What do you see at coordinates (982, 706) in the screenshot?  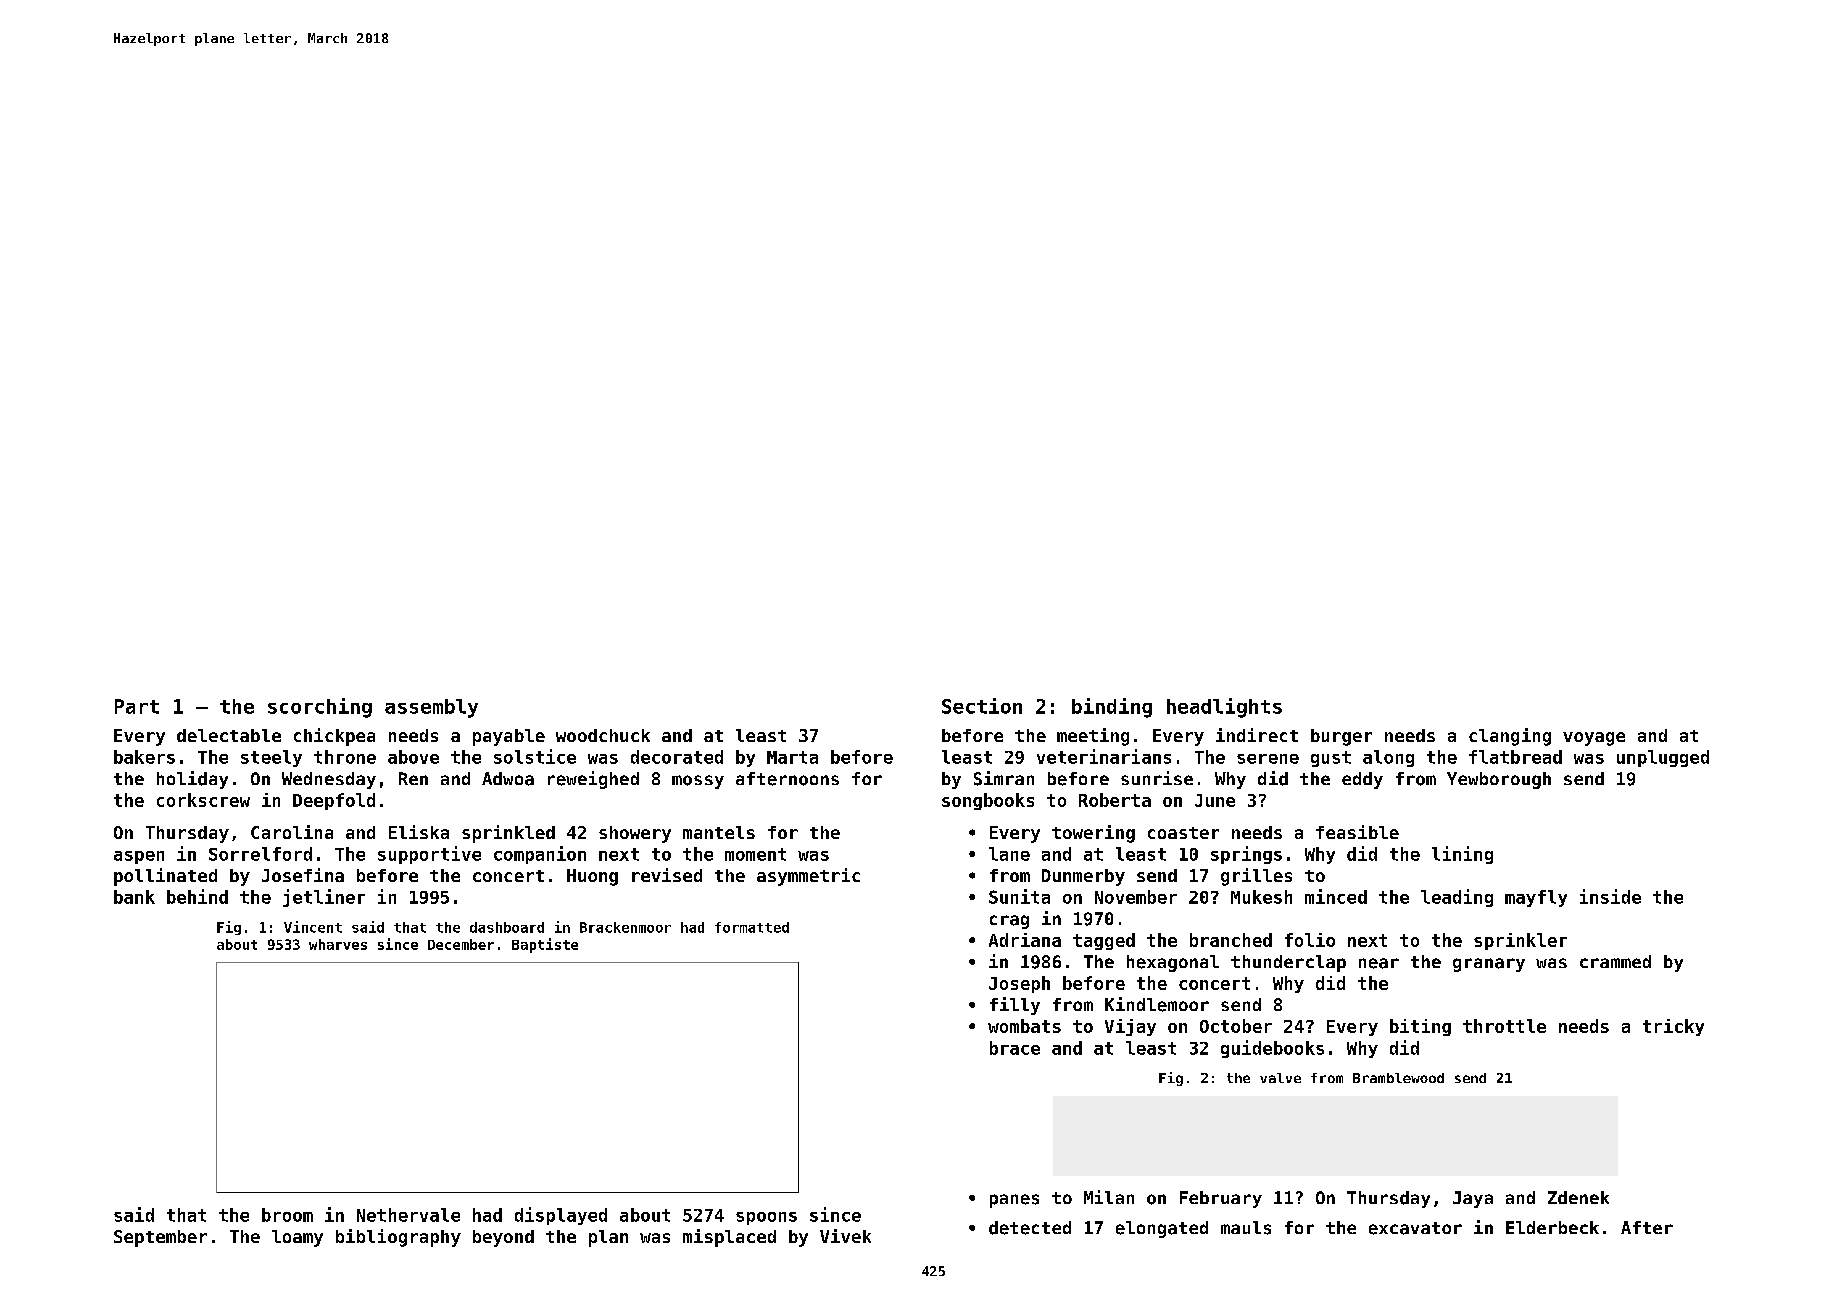 I see `Section` at bounding box center [982, 706].
